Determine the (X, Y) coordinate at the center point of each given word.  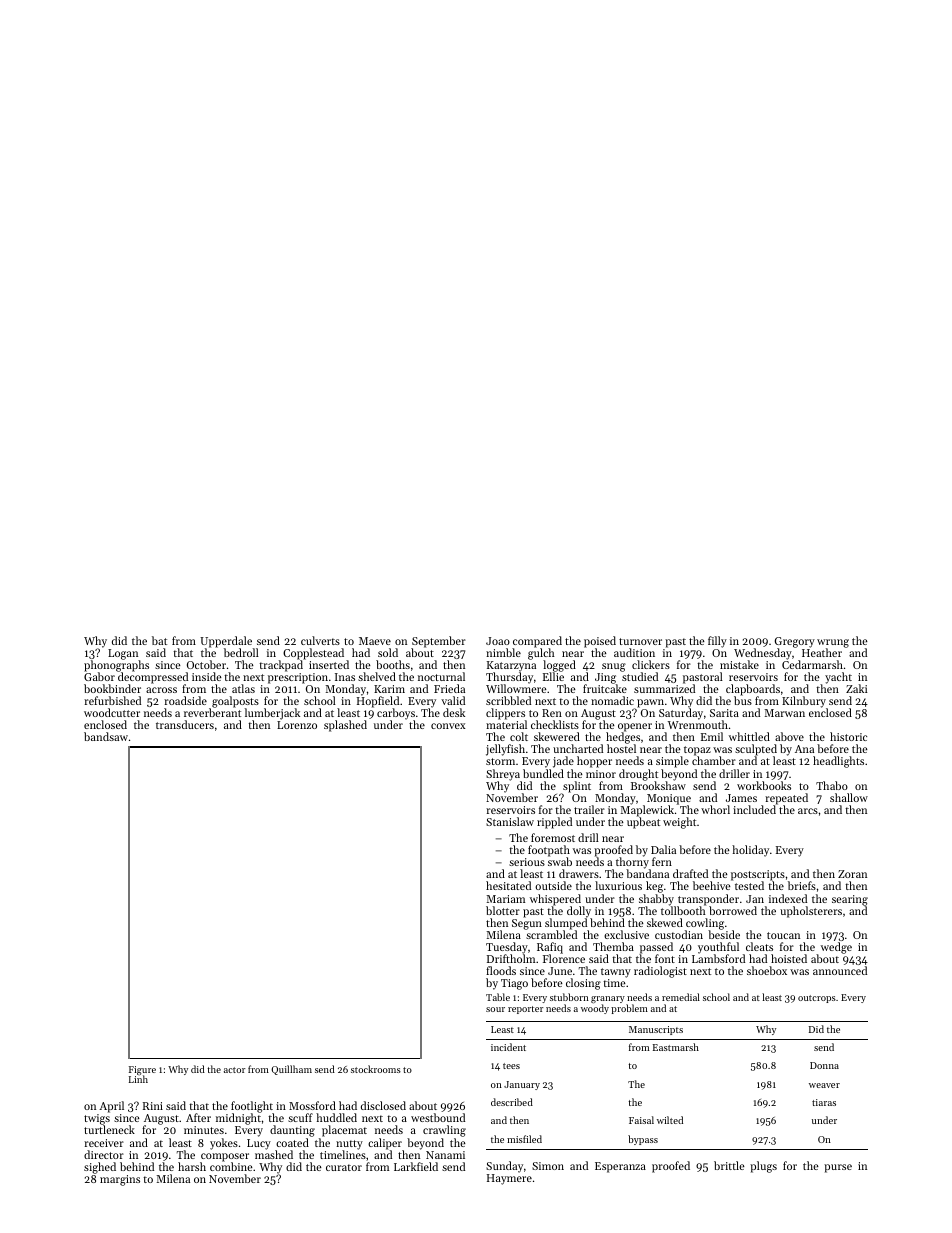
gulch (541, 654)
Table (498, 997)
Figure (142, 1071)
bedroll (241, 652)
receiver (104, 1143)
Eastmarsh (676, 1047)
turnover (640, 641)
